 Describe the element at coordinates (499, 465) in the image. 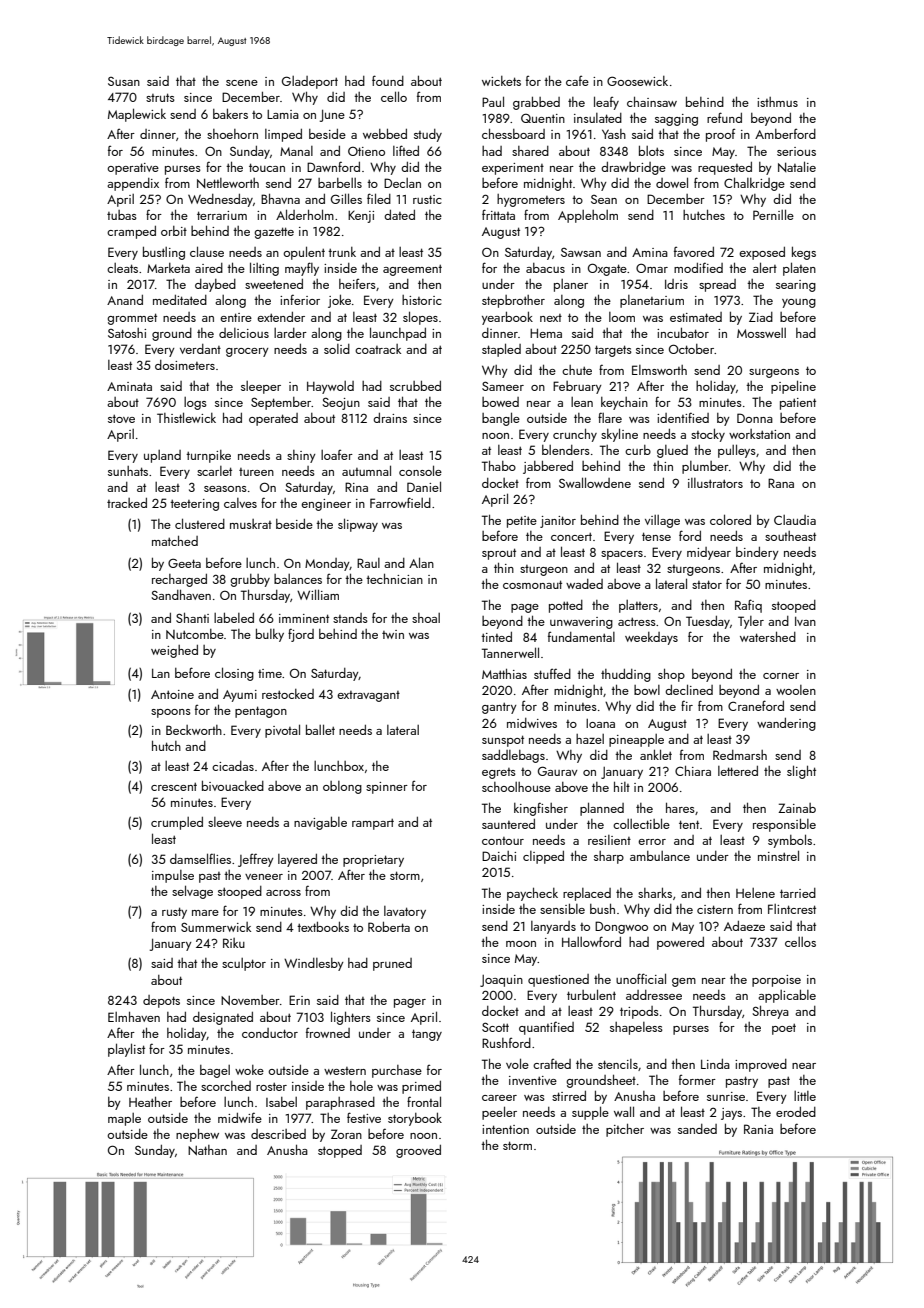

I see `Thabo` at that location.
